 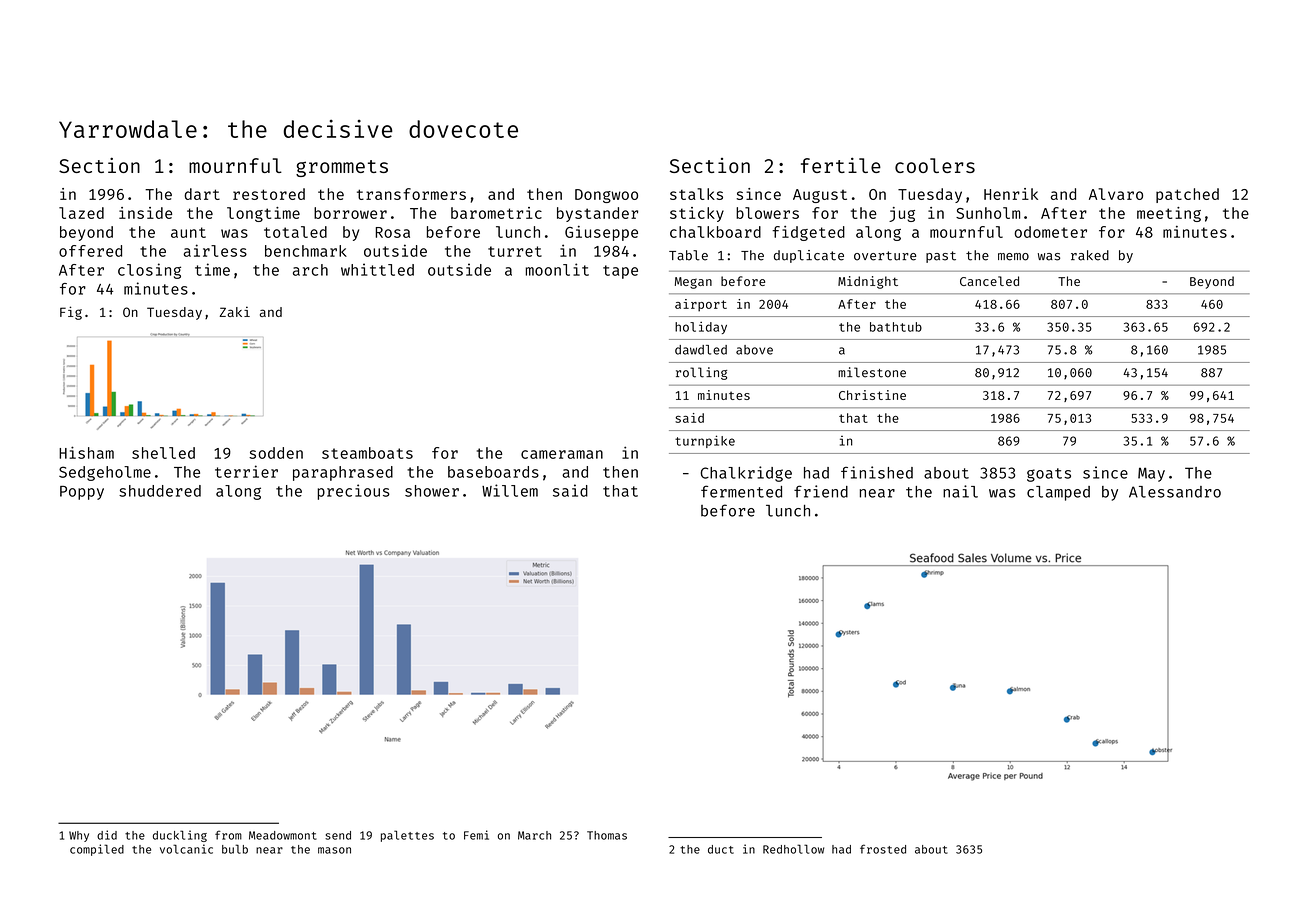 What do you see at coordinates (476, 835) in the screenshot?
I see `Femi` at bounding box center [476, 835].
